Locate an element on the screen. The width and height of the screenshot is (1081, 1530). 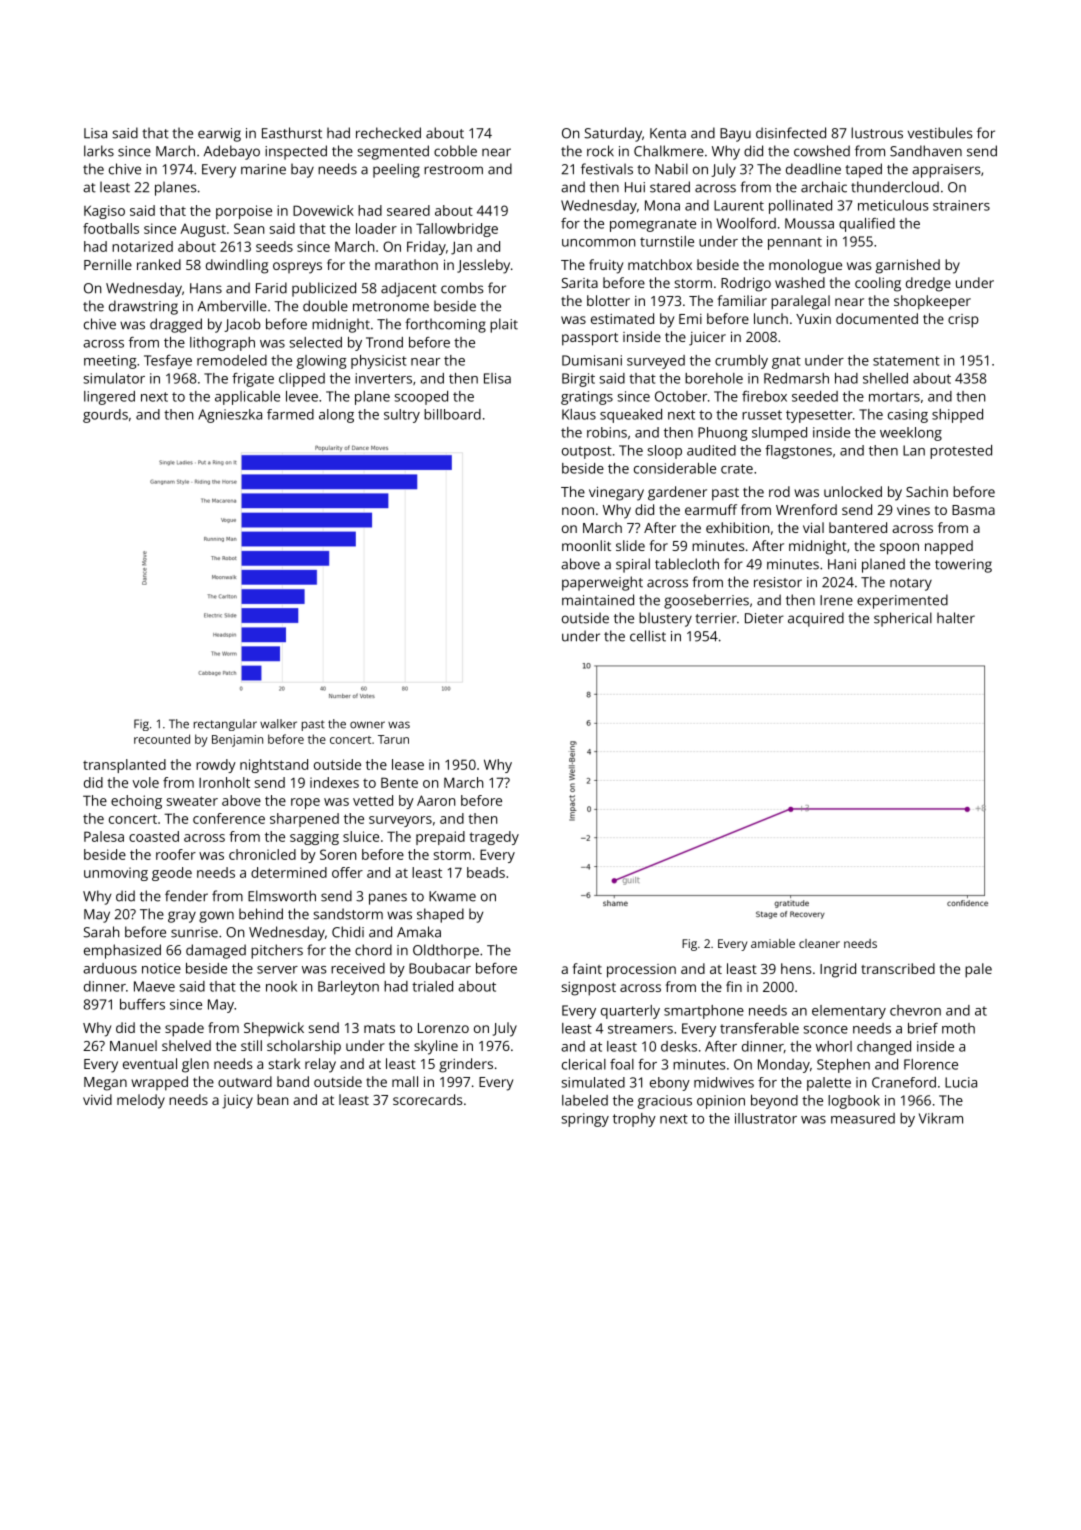
vestibules is located at coordinates (940, 133).
